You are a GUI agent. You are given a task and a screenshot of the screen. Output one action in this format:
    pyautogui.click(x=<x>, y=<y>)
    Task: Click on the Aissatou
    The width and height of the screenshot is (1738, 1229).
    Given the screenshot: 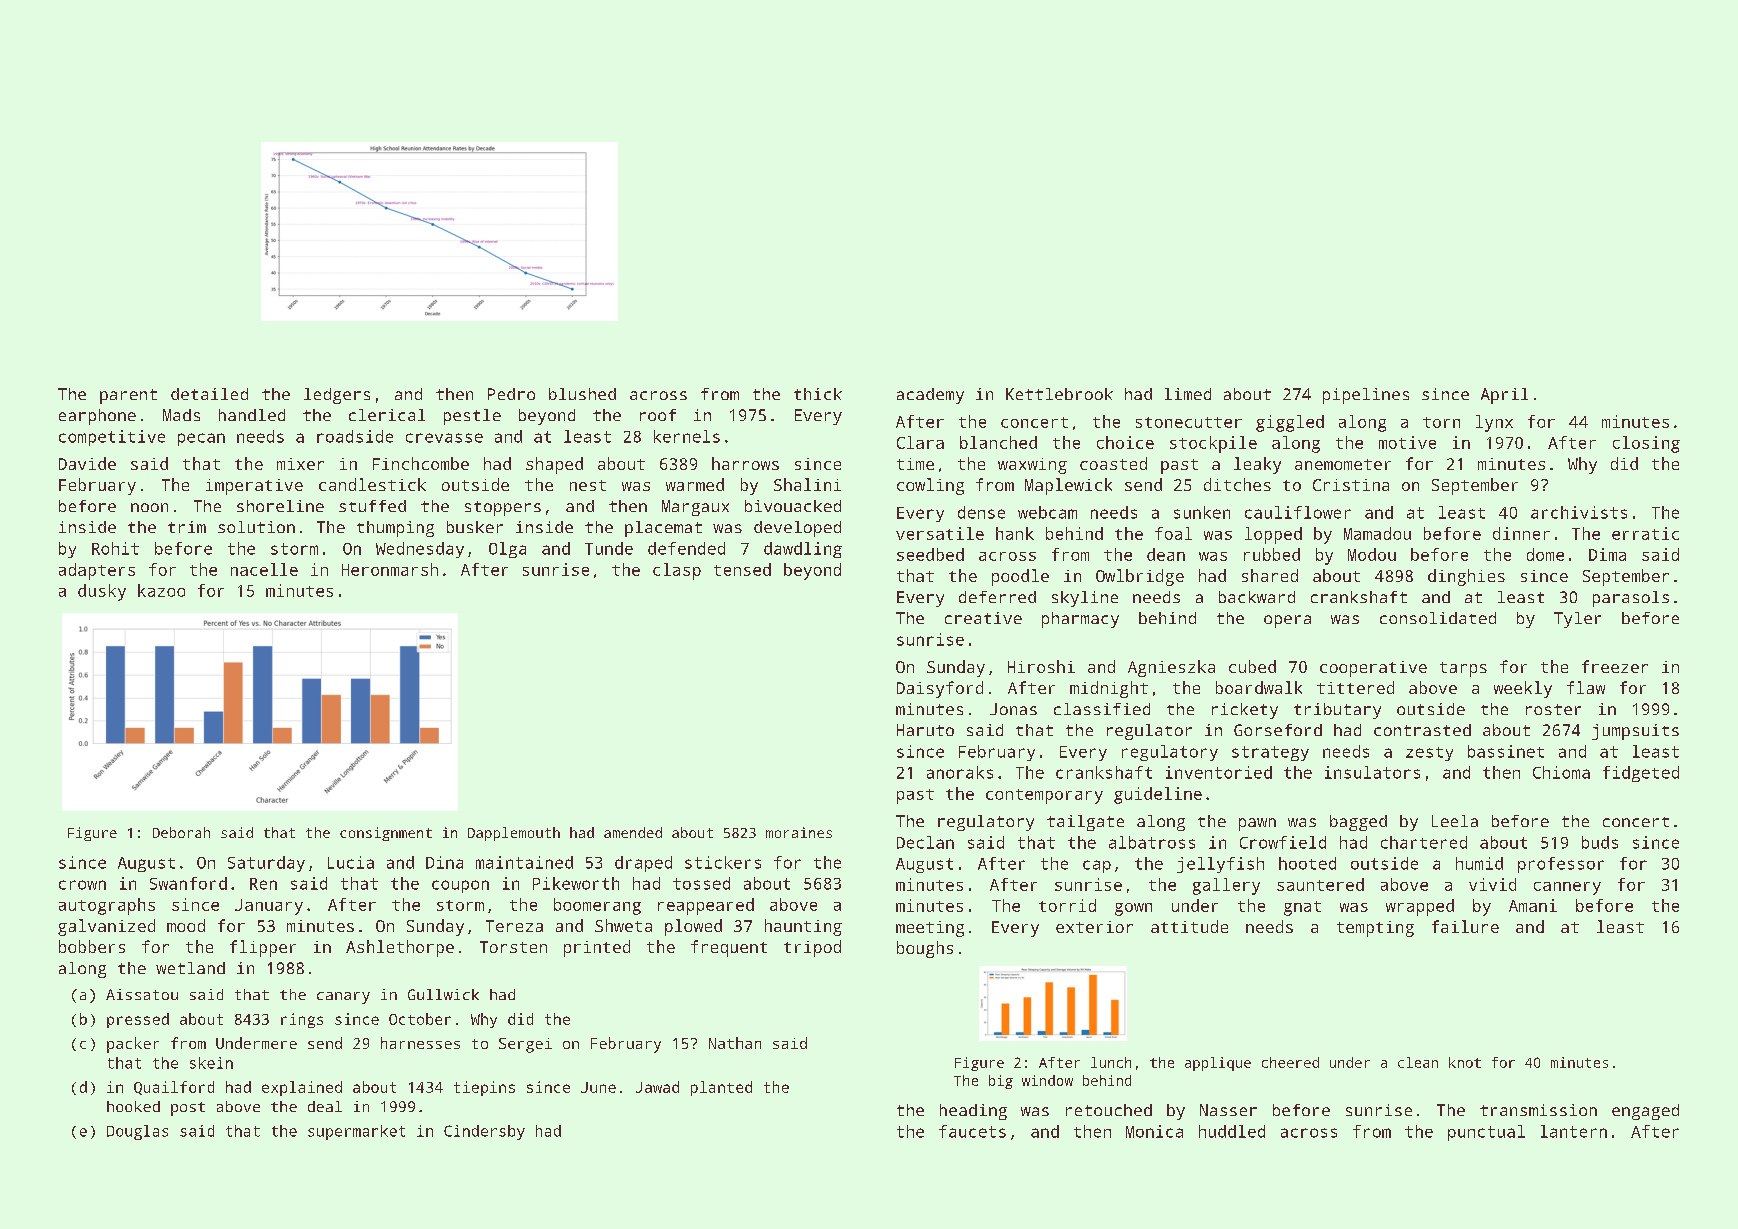 What is the action you would take?
    pyautogui.click(x=142, y=994)
